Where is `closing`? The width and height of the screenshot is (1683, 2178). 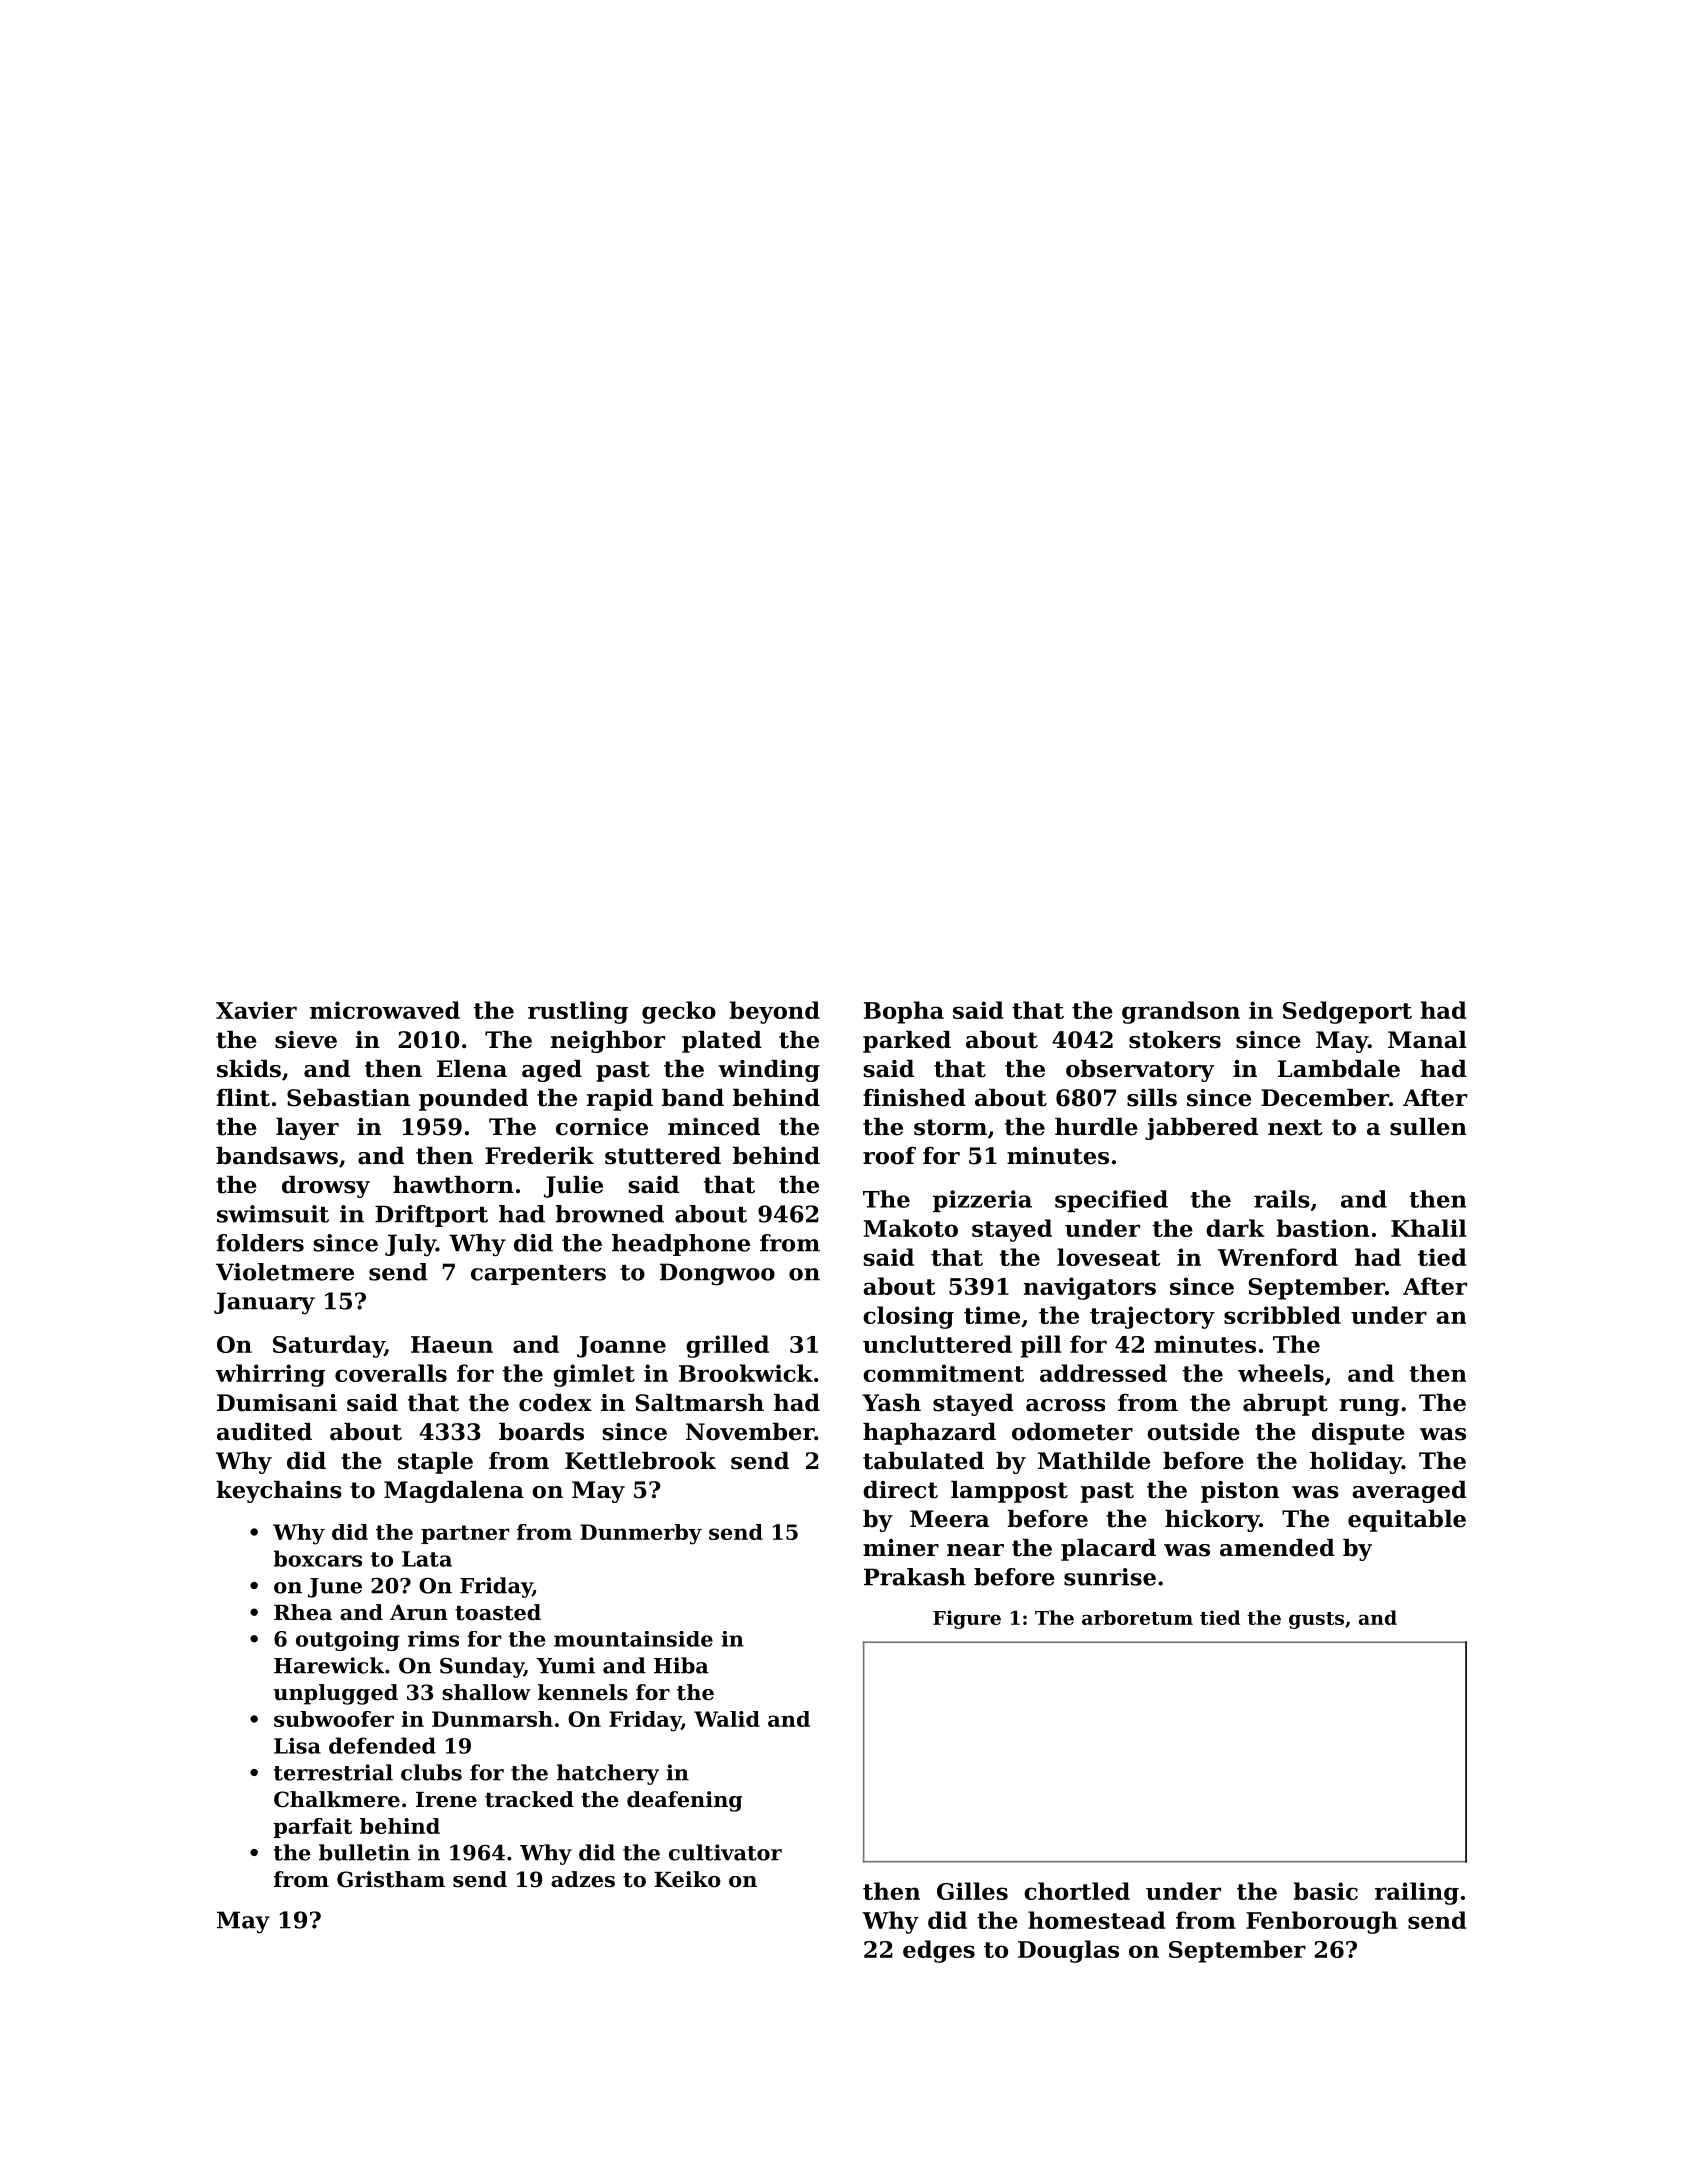
closing is located at coordinates (908, 1317).
